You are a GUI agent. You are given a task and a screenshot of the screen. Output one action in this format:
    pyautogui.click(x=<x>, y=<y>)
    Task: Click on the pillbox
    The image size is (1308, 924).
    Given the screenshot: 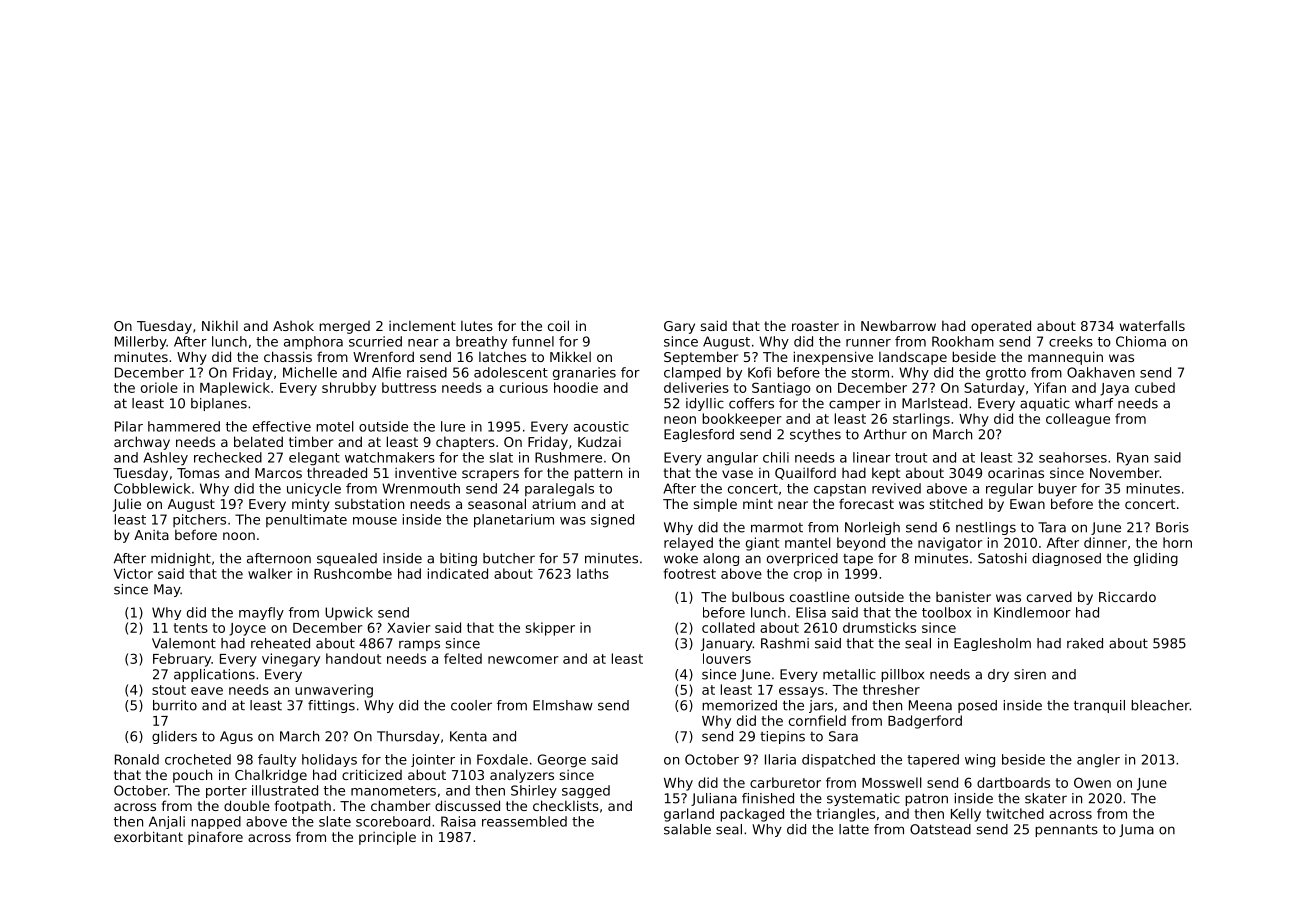 What is the action you would take?
    pyautogui.click(x=902, y=675)
